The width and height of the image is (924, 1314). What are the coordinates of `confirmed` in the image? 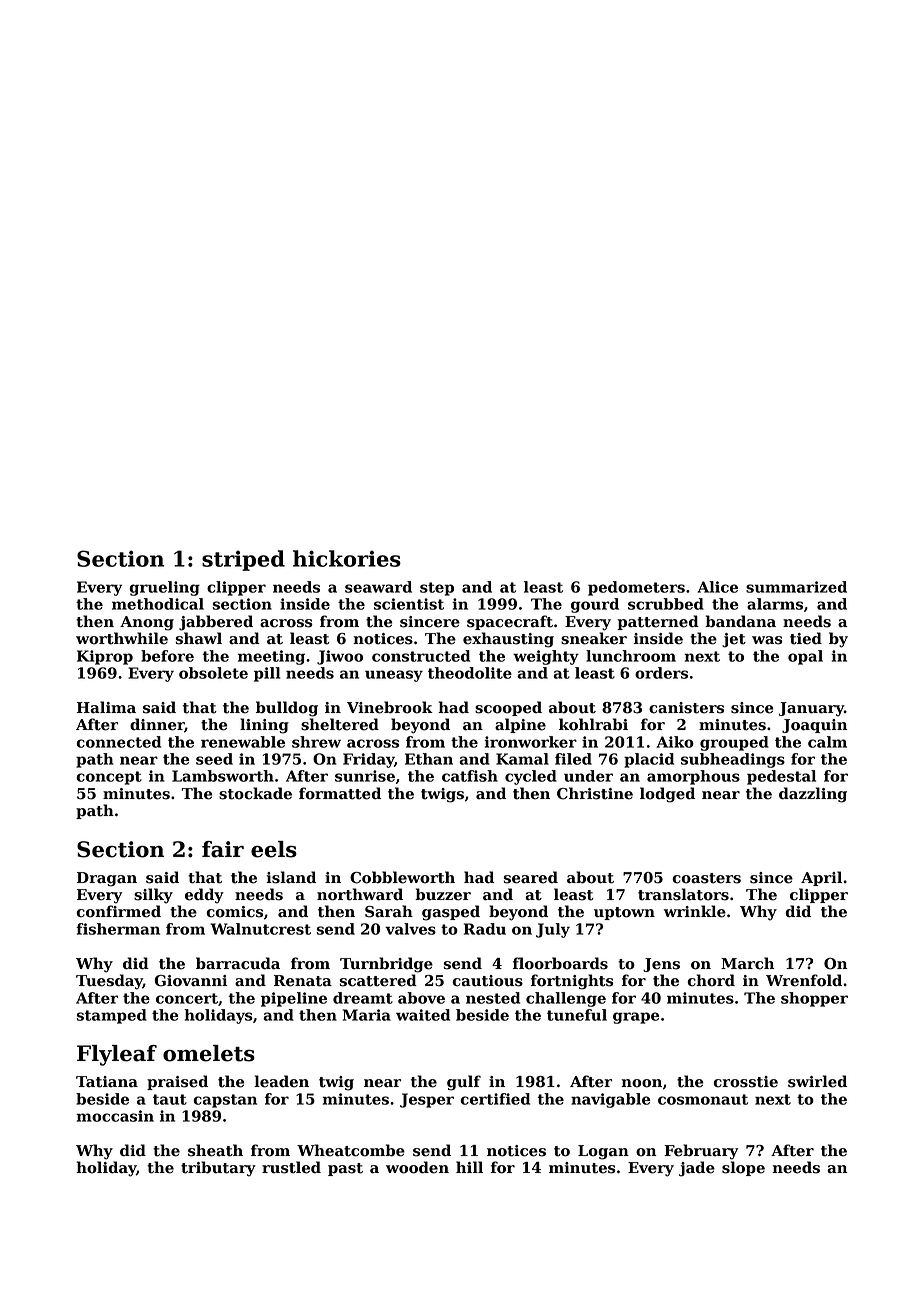 It's located at (118, 911).
